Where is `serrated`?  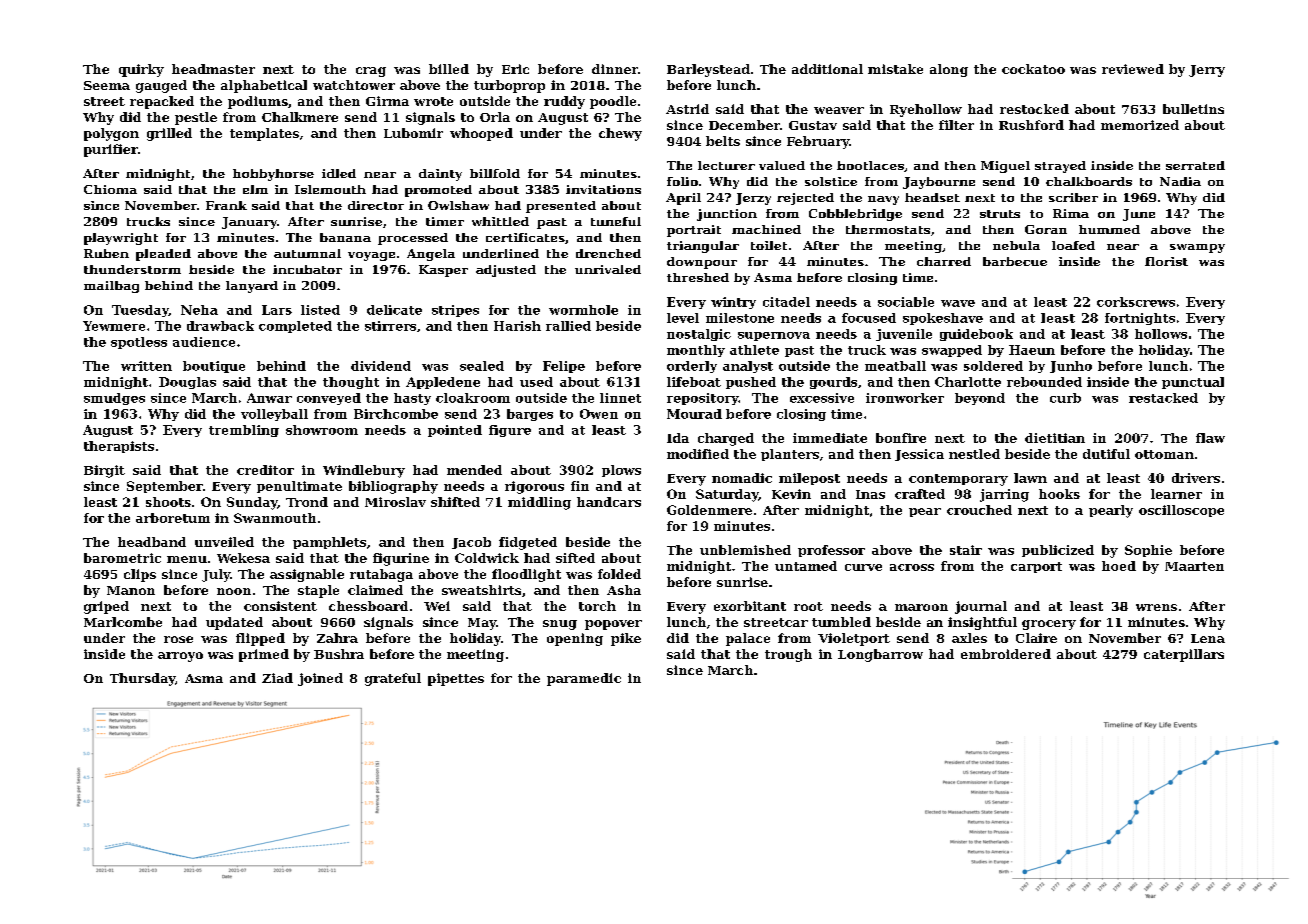 serrated is located at coordinates (1195, 165).
